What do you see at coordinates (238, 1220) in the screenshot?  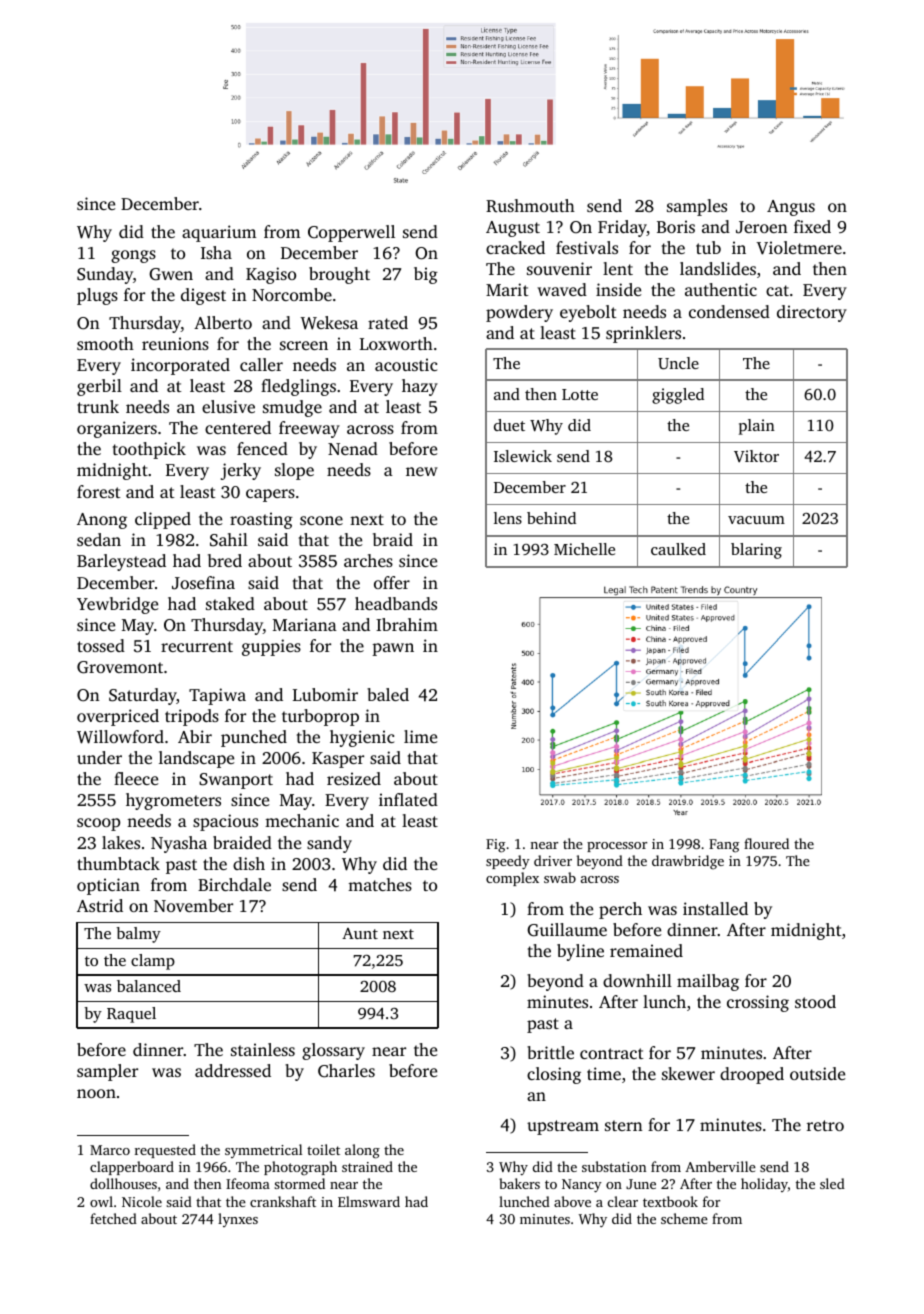 I see `lynxes` at bounding box center [238, 1220].
